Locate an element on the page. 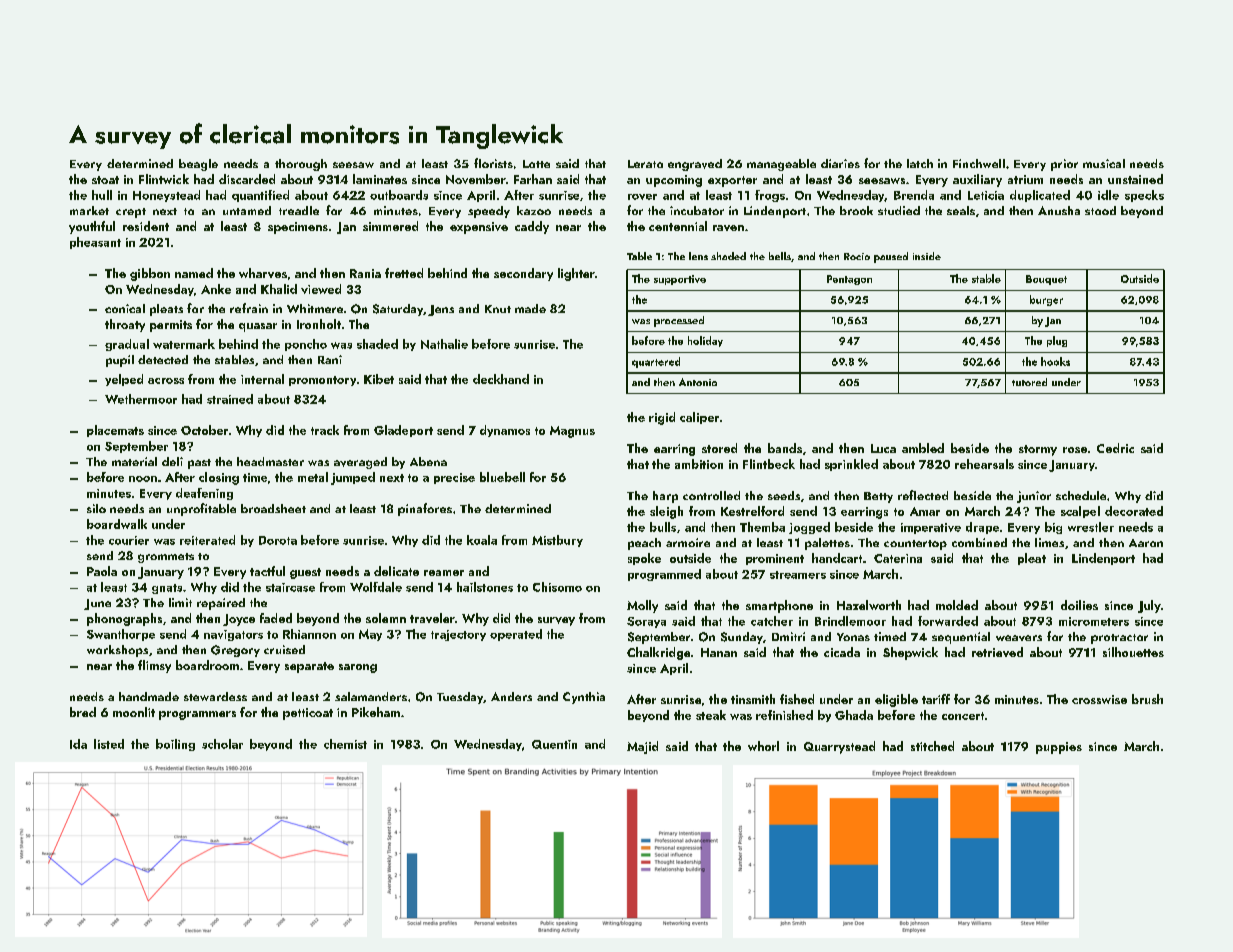  programmers is located at coordinates (197, 715).
